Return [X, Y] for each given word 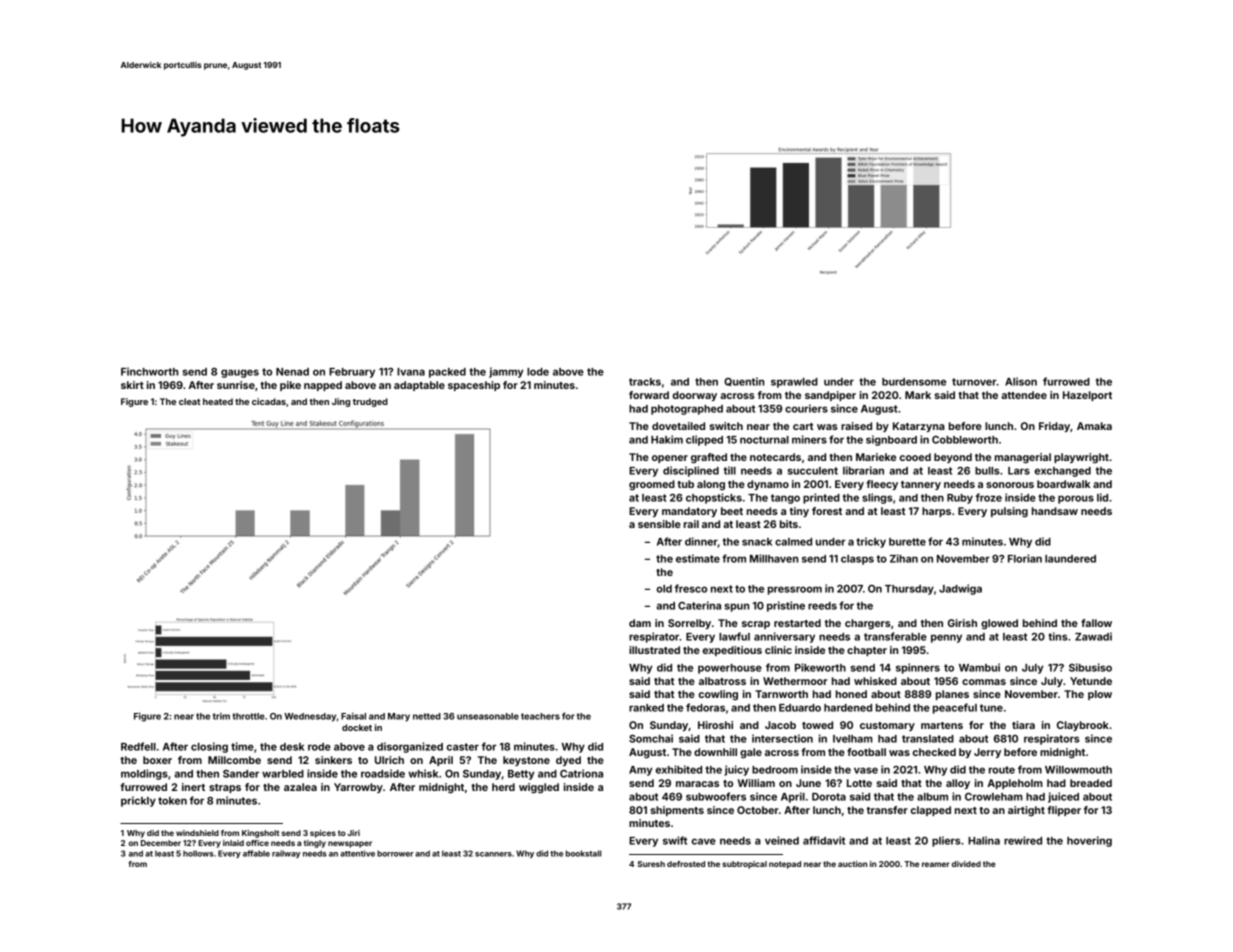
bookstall [583, 853]
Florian [1025, 558]
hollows [198, 853]
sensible [659, 524]
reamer [936, 864]
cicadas [269, 401]
